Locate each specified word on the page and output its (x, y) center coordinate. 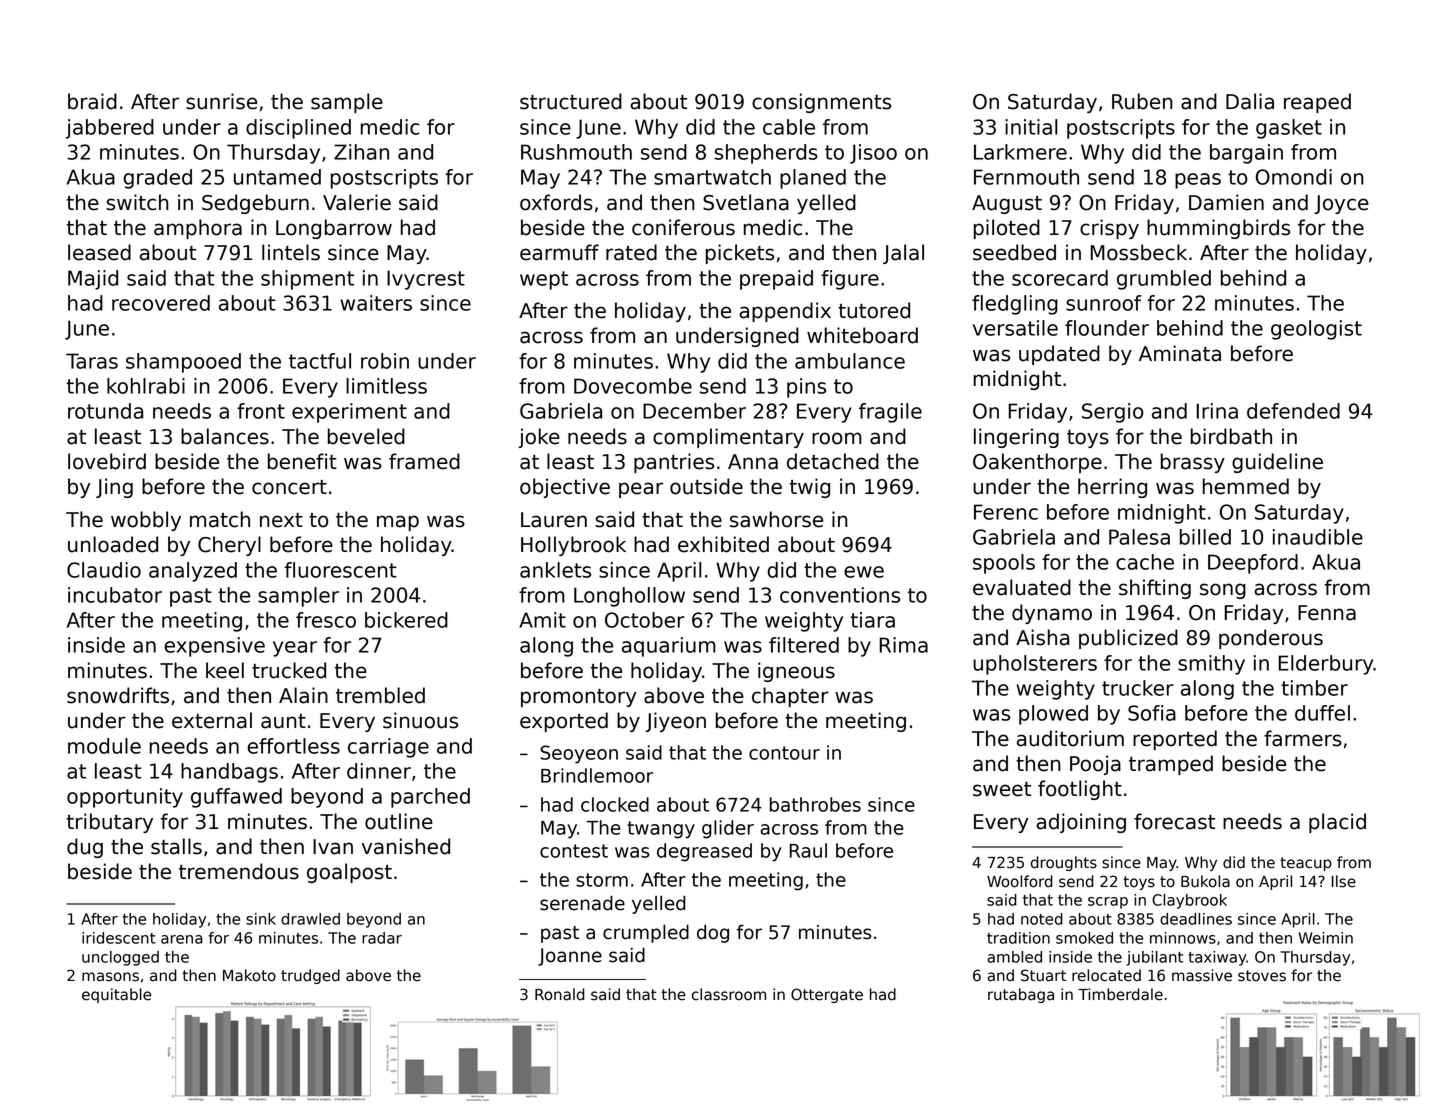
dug (85, 848)
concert (289, 487)
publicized (1128, 639)
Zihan (361, 152)
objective (565, 488)
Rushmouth (576, 152)
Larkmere (1020, 152)
